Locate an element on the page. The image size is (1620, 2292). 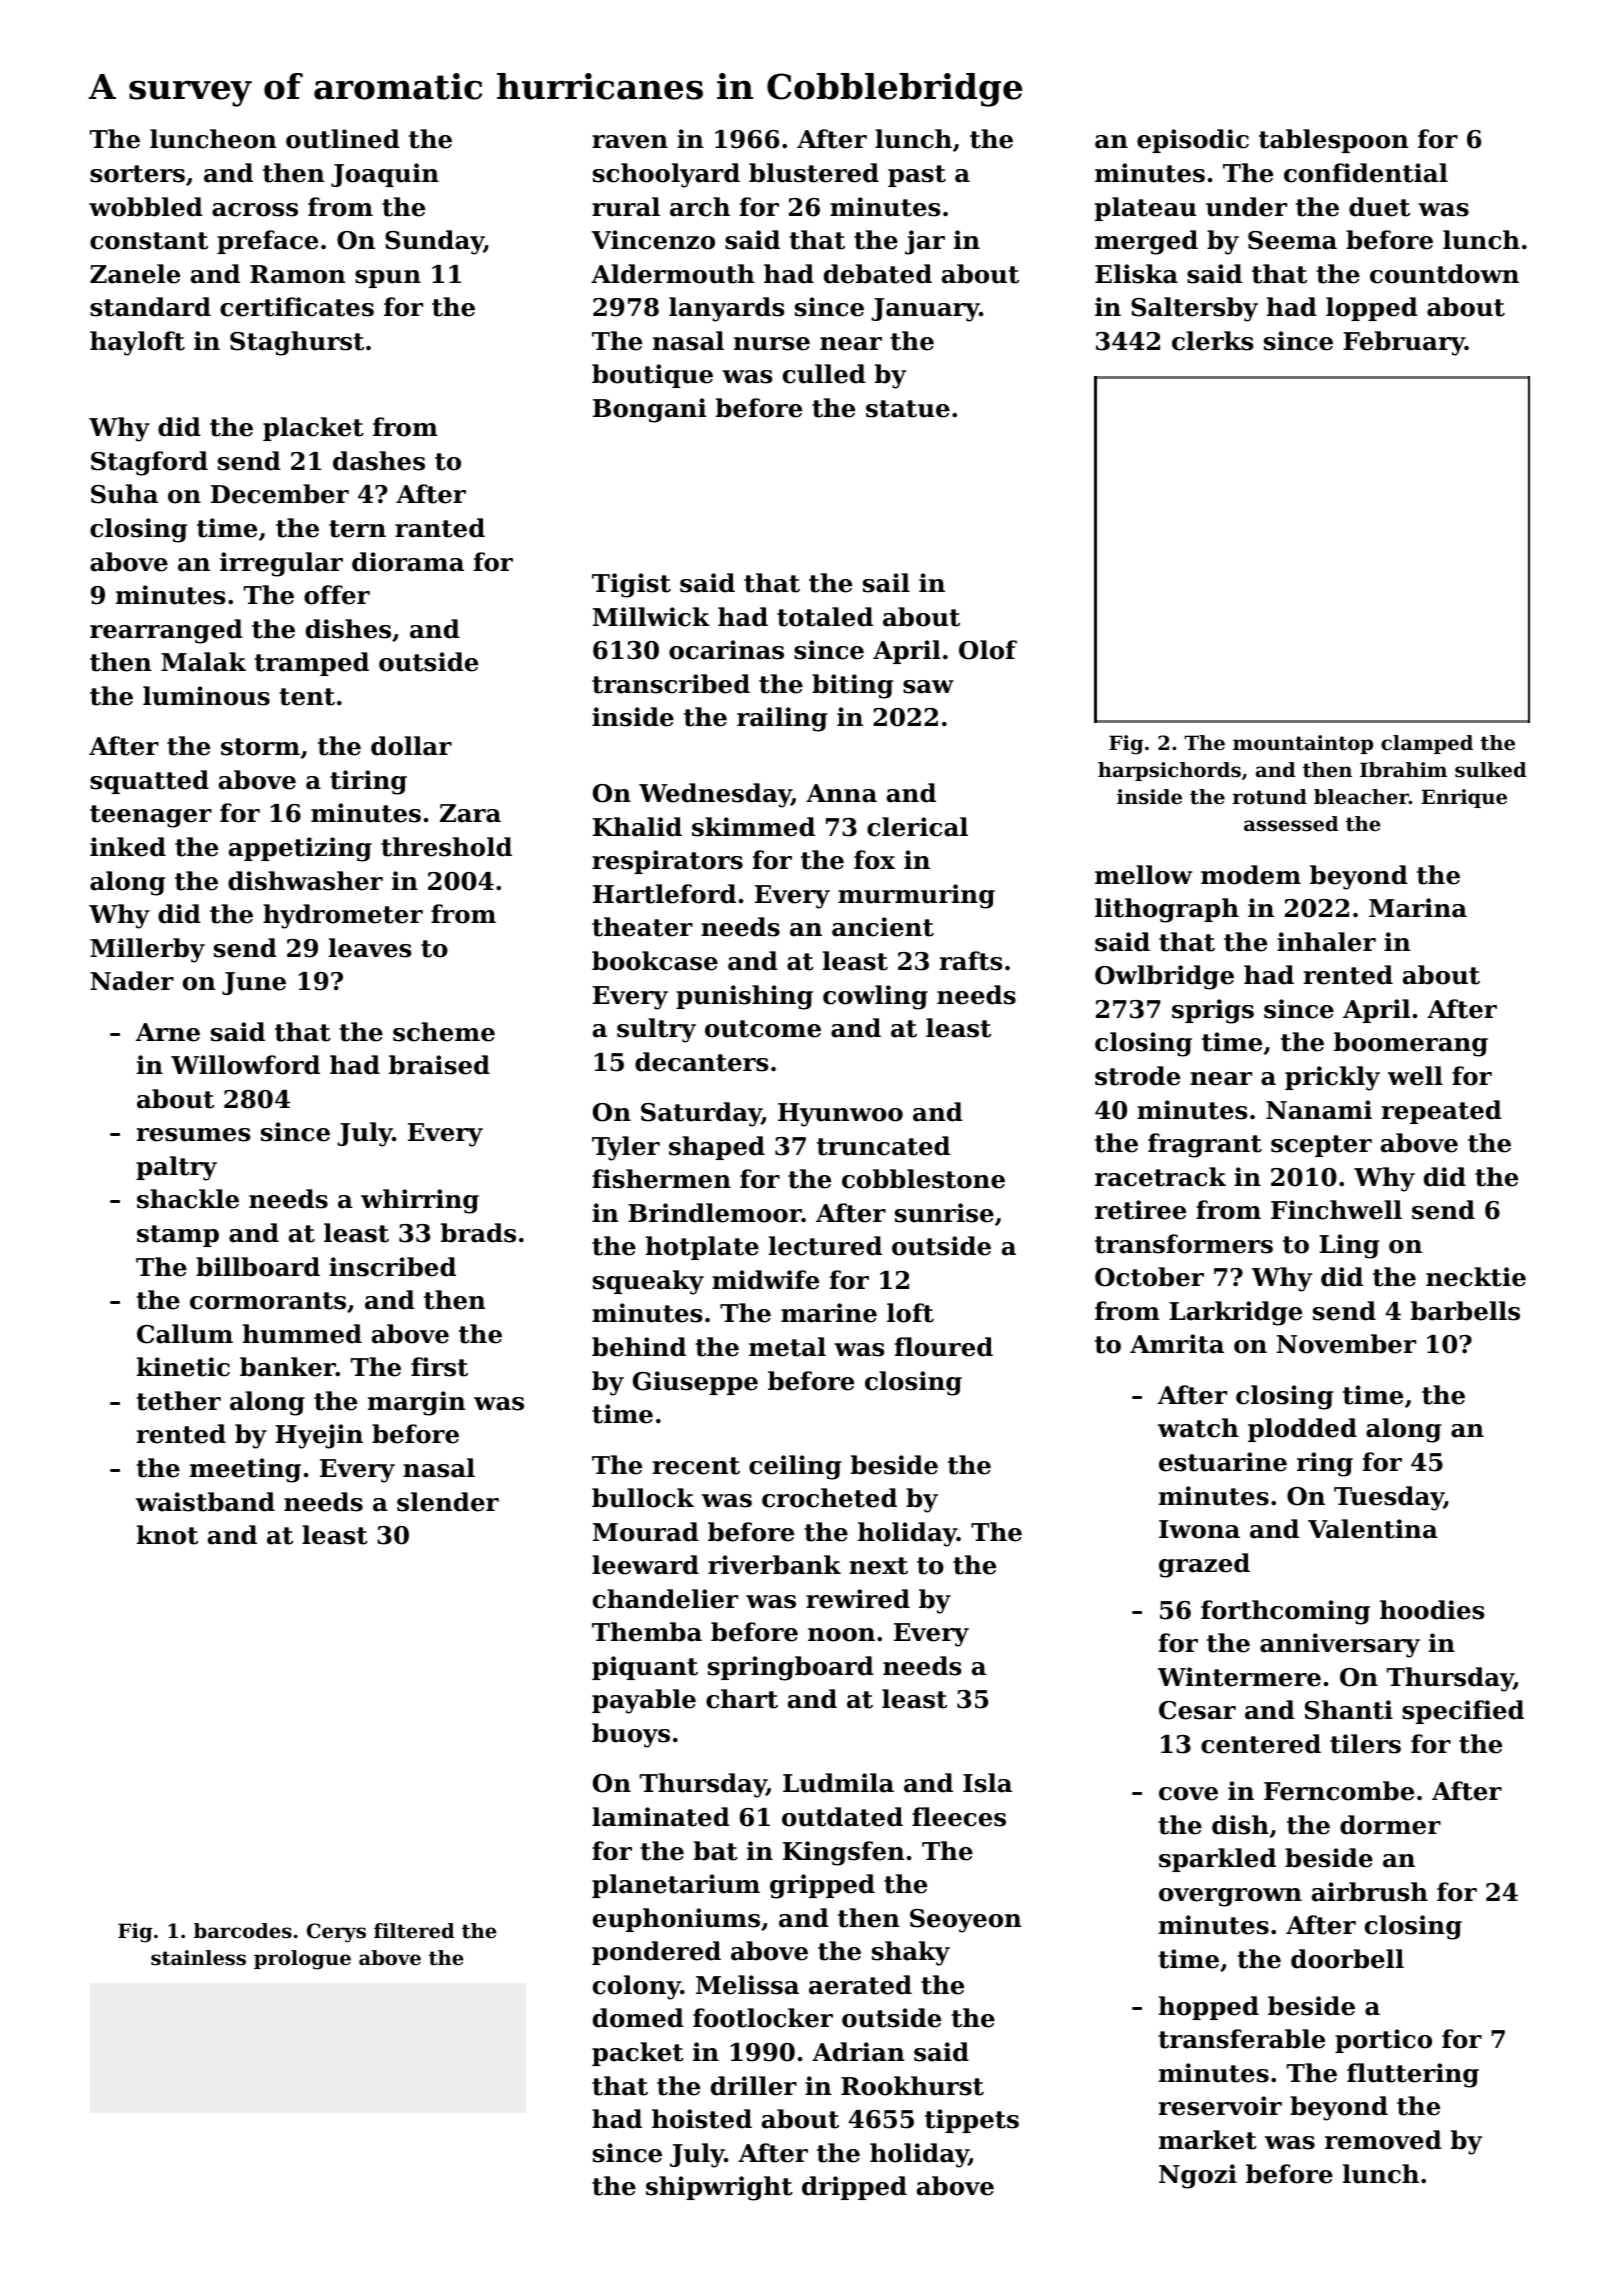
dripped is located at coordinates (854, 2188).
